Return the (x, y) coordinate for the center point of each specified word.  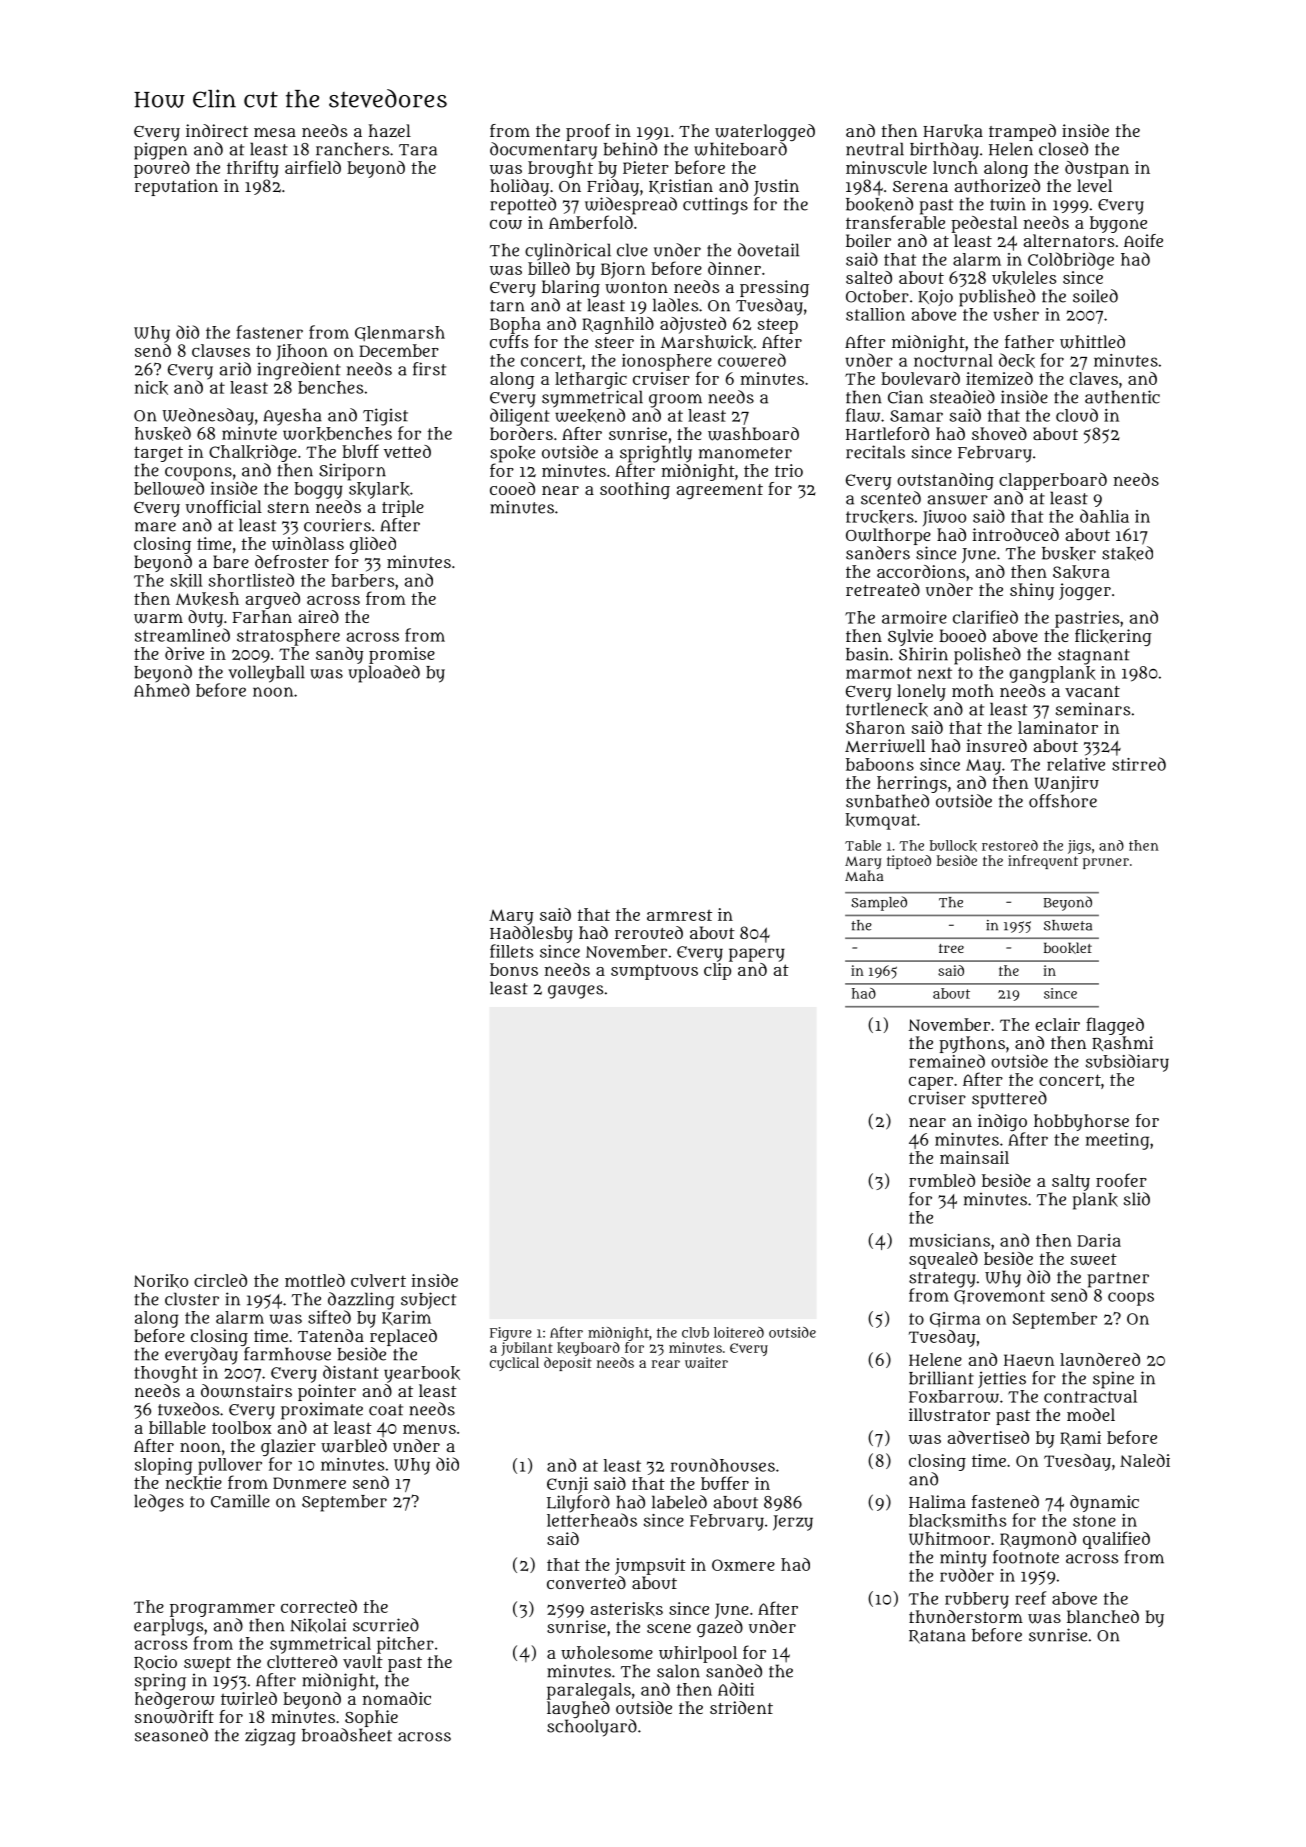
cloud (1077, 415)
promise (402, 655)
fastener (269, 332)
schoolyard (592, 1728)
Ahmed (162, 690)
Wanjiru (1066, 784)
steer (614, 342)
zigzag (270, 1737)
